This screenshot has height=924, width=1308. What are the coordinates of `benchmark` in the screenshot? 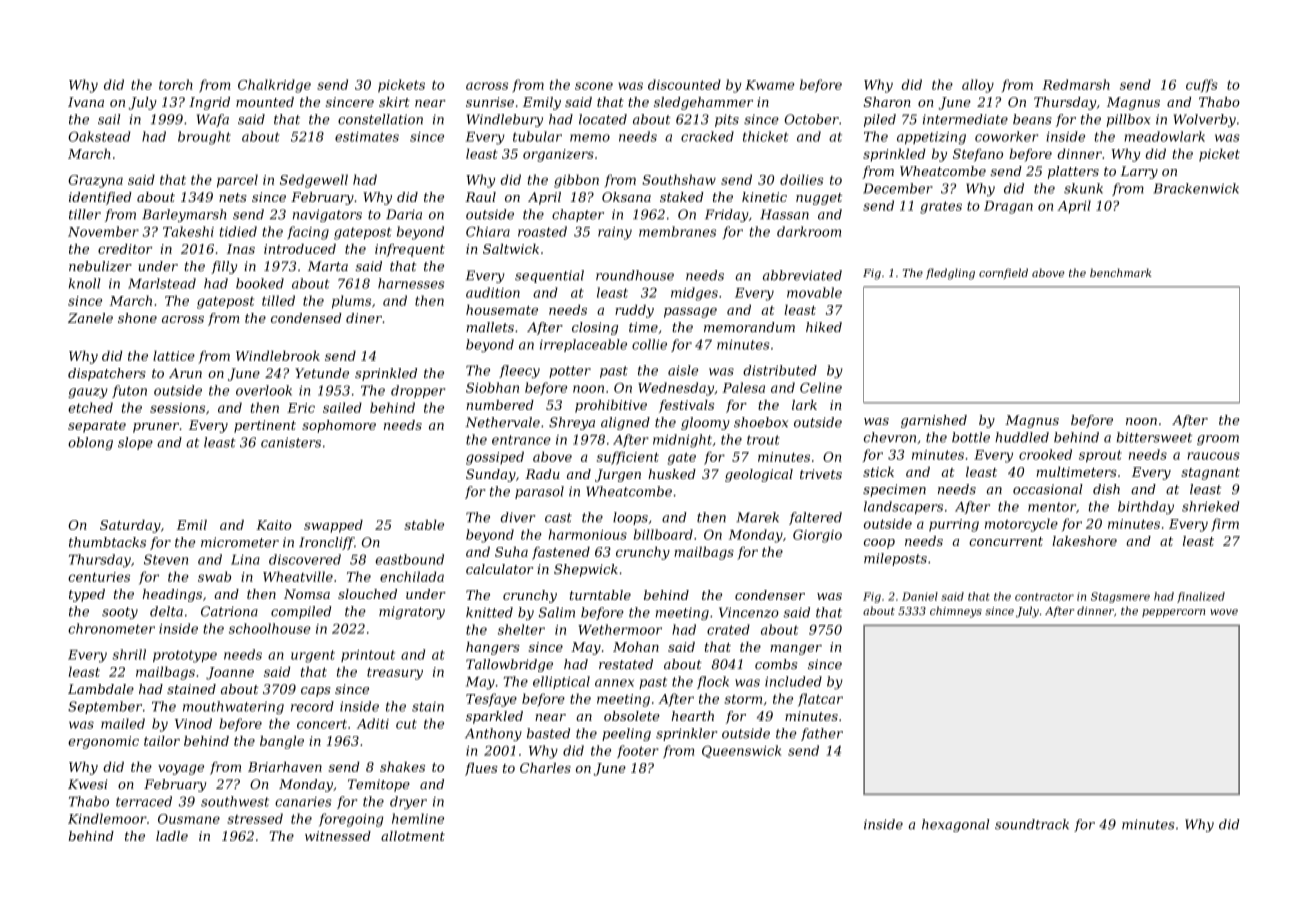 It's located at (1121, 272).
